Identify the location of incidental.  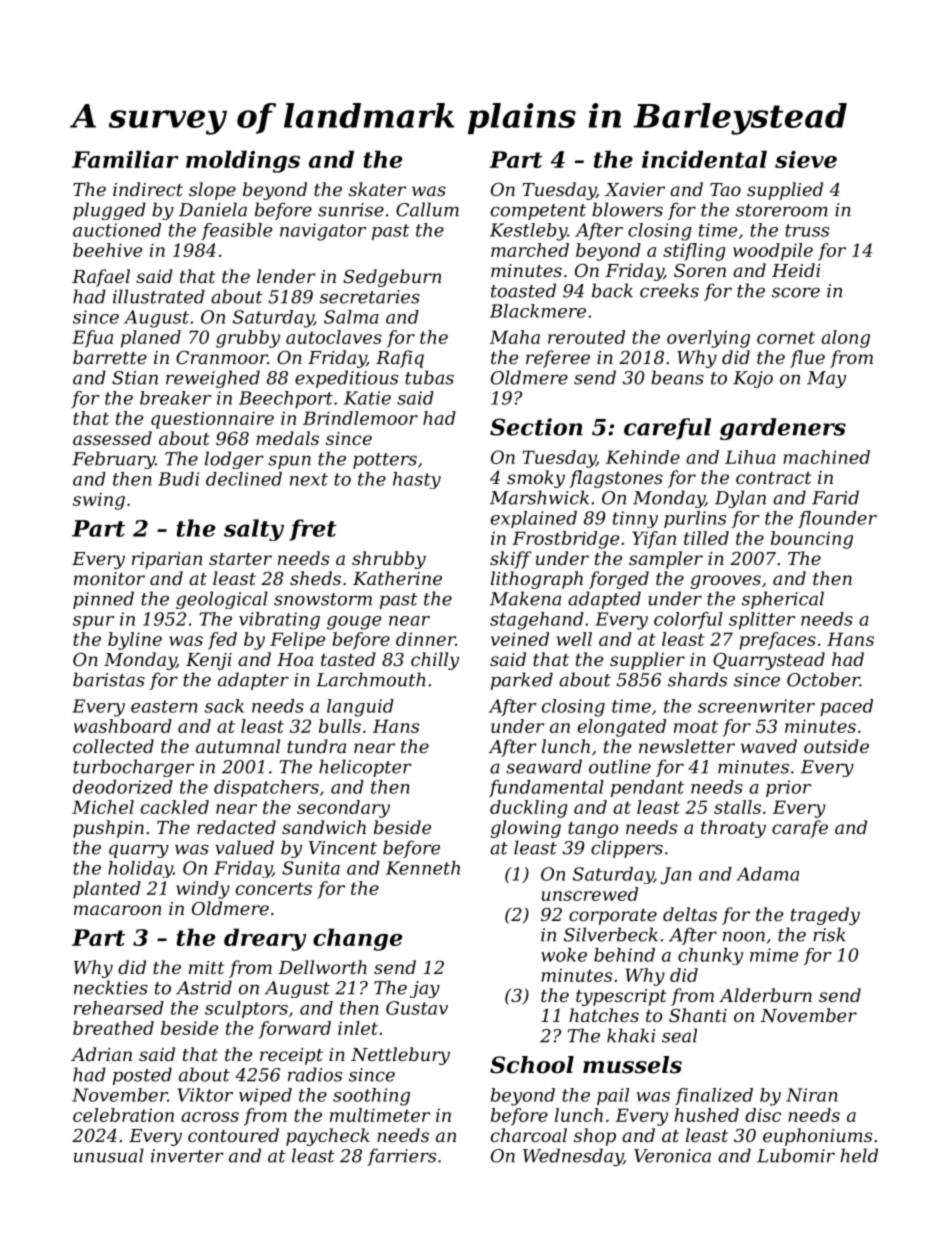
(704, 159).
